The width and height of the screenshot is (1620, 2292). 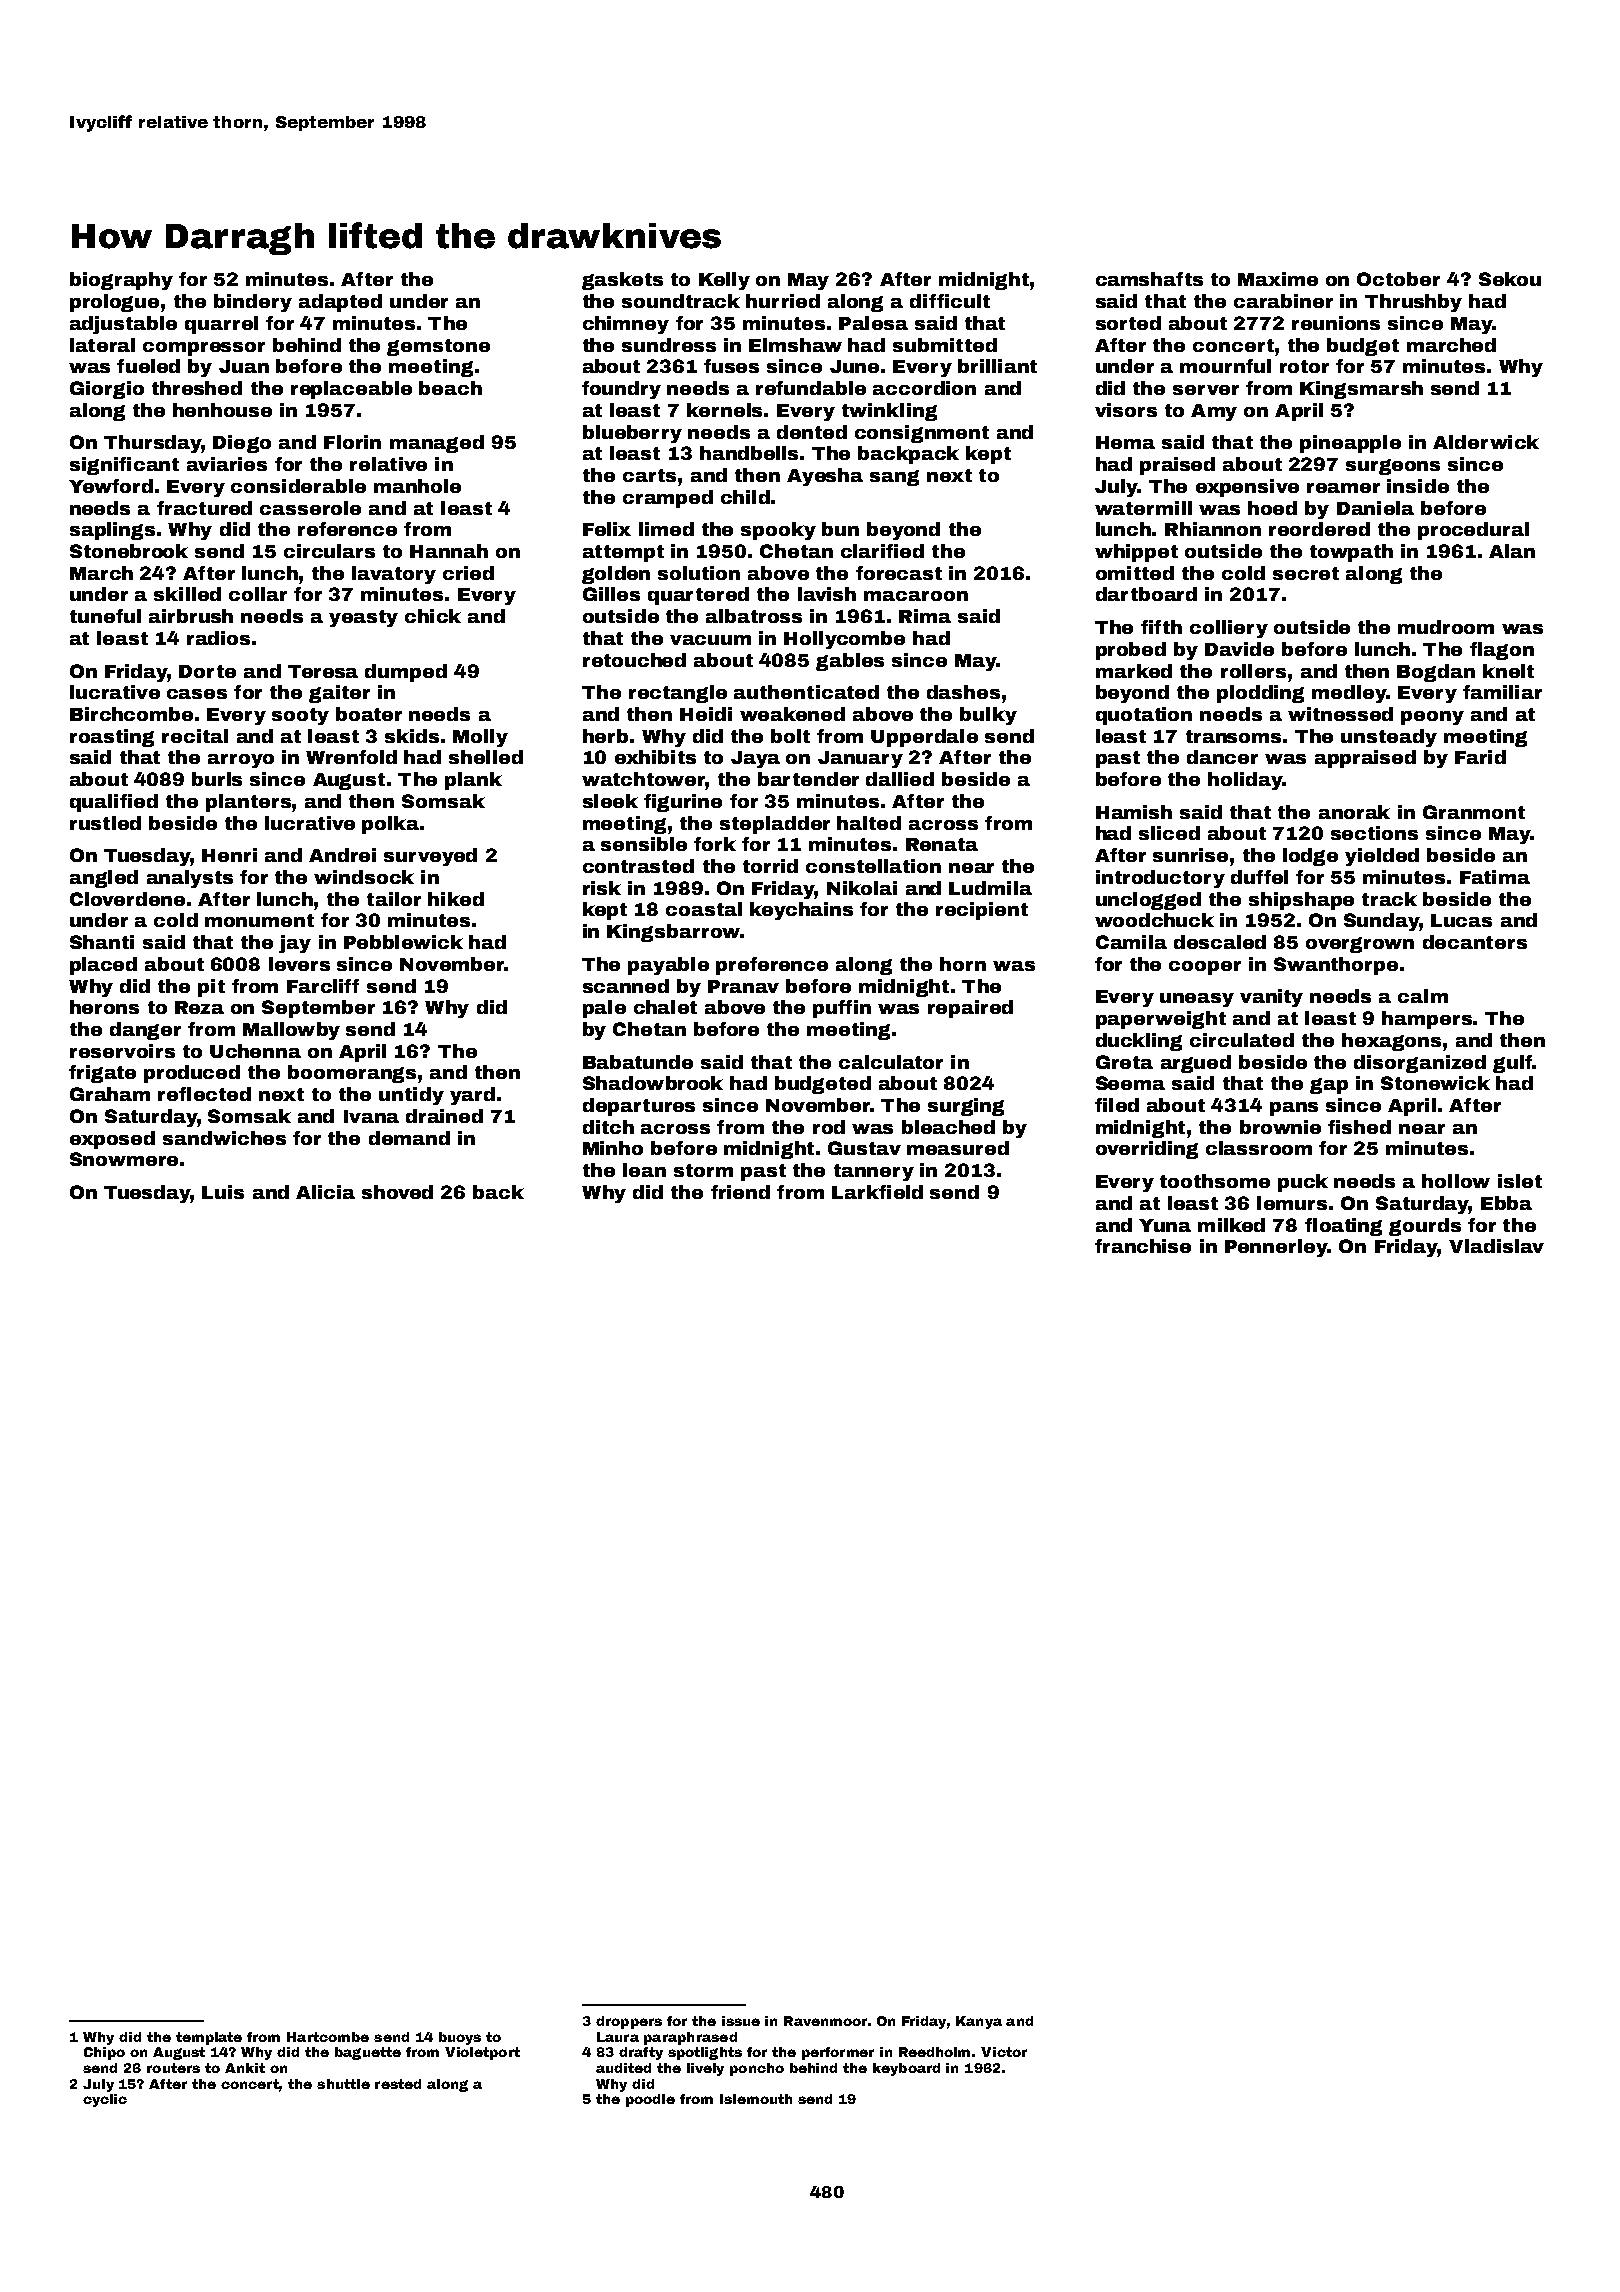 I want to click on droppers, so click(x=629, y=2022).
